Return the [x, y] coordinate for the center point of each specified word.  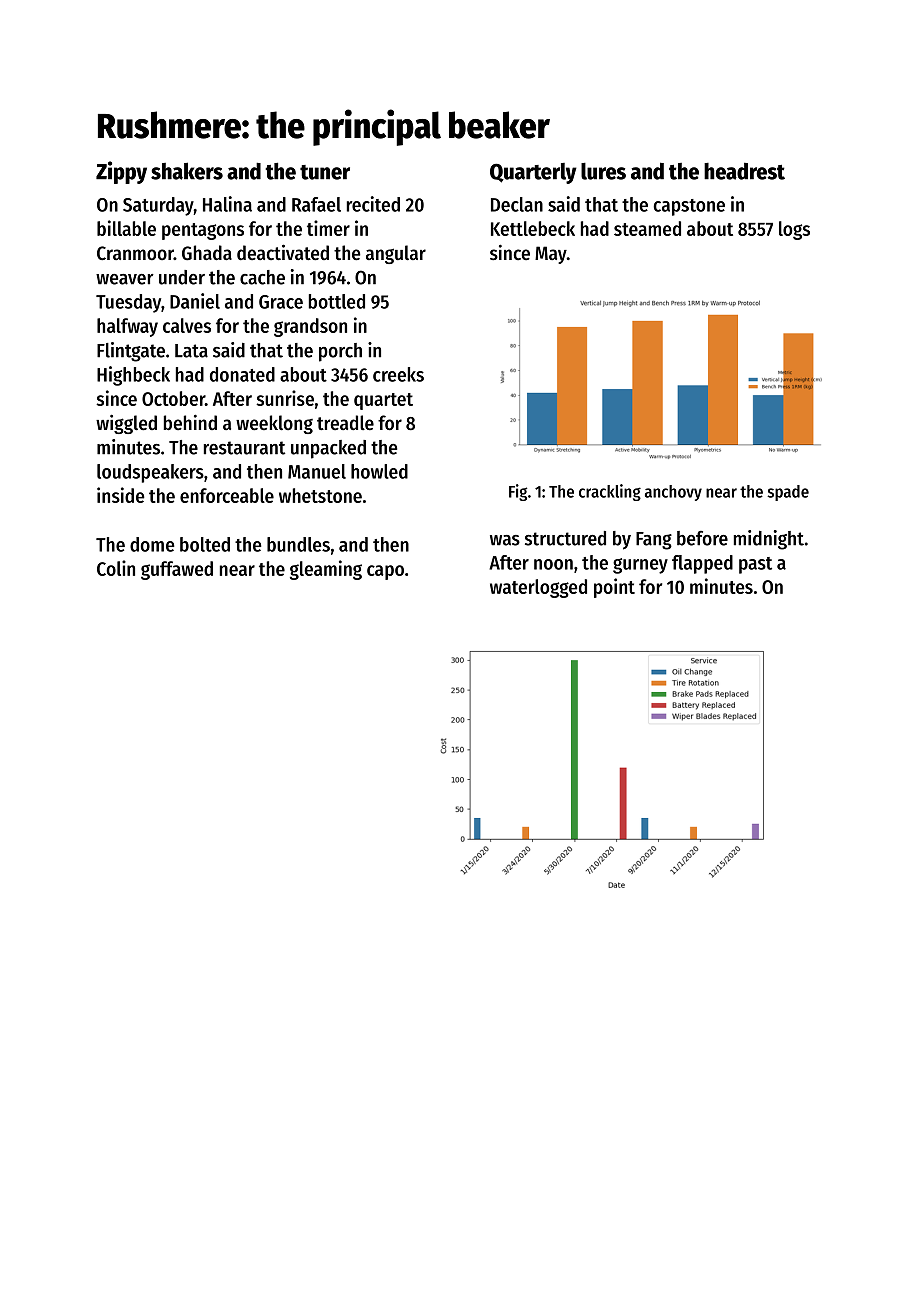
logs [794, 230]
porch [340, 352]
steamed [647, 228]
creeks [398, 374]
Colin [116, 568]
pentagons [203, 231]
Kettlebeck [533, 228]
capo [385, 572]
